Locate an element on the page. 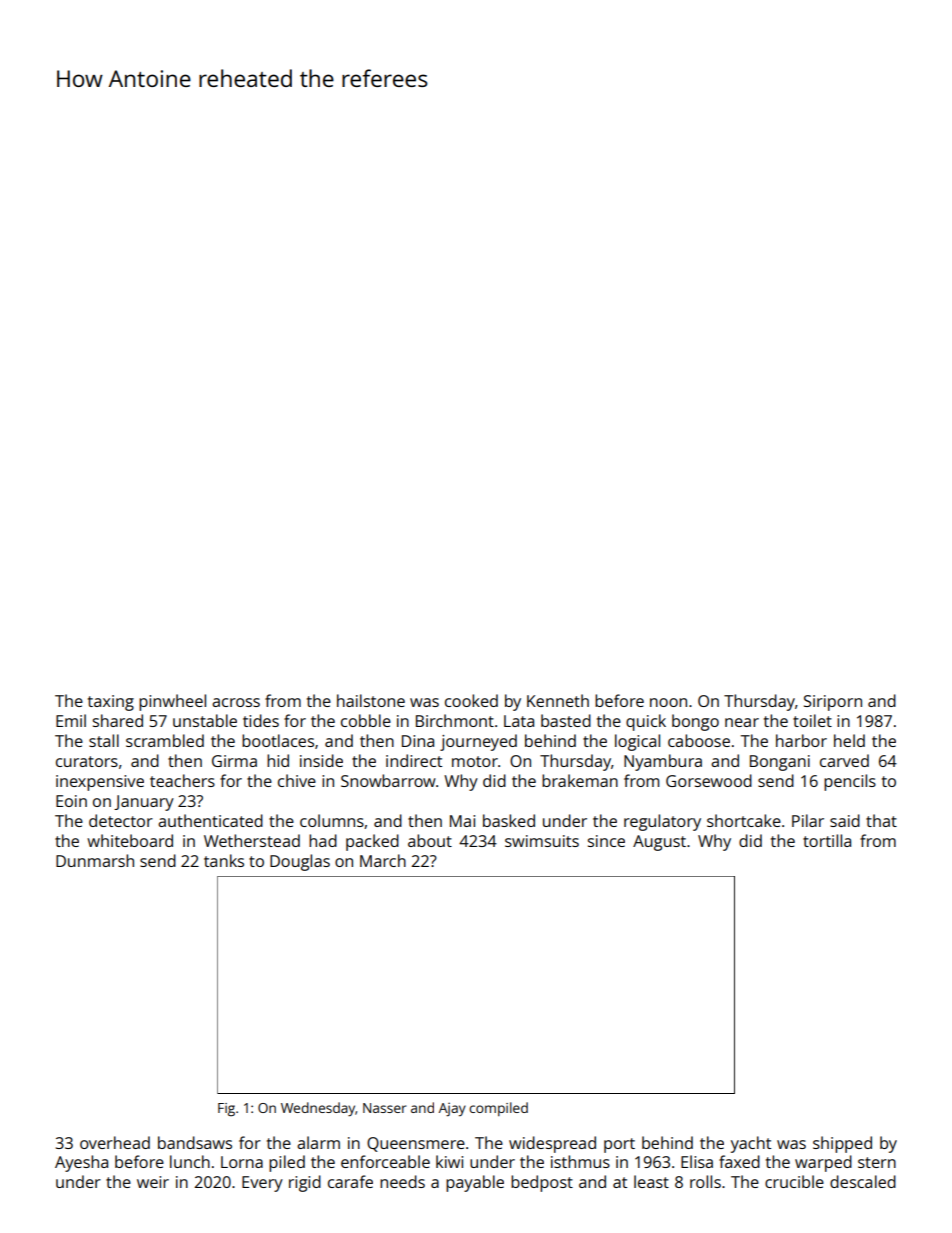 This image has height=1233, width=952. cooked is located at coordinates (471, 700).
